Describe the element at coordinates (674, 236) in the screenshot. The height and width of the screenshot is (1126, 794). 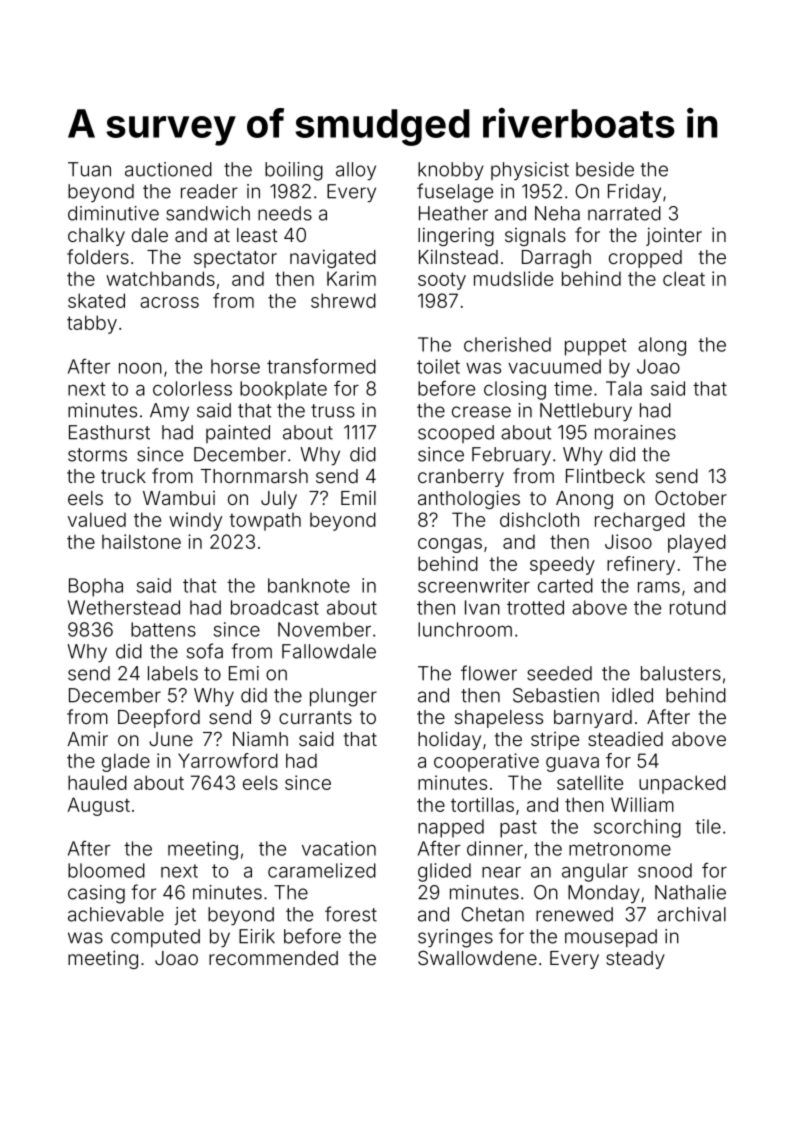
I see `jointer` at that location.
